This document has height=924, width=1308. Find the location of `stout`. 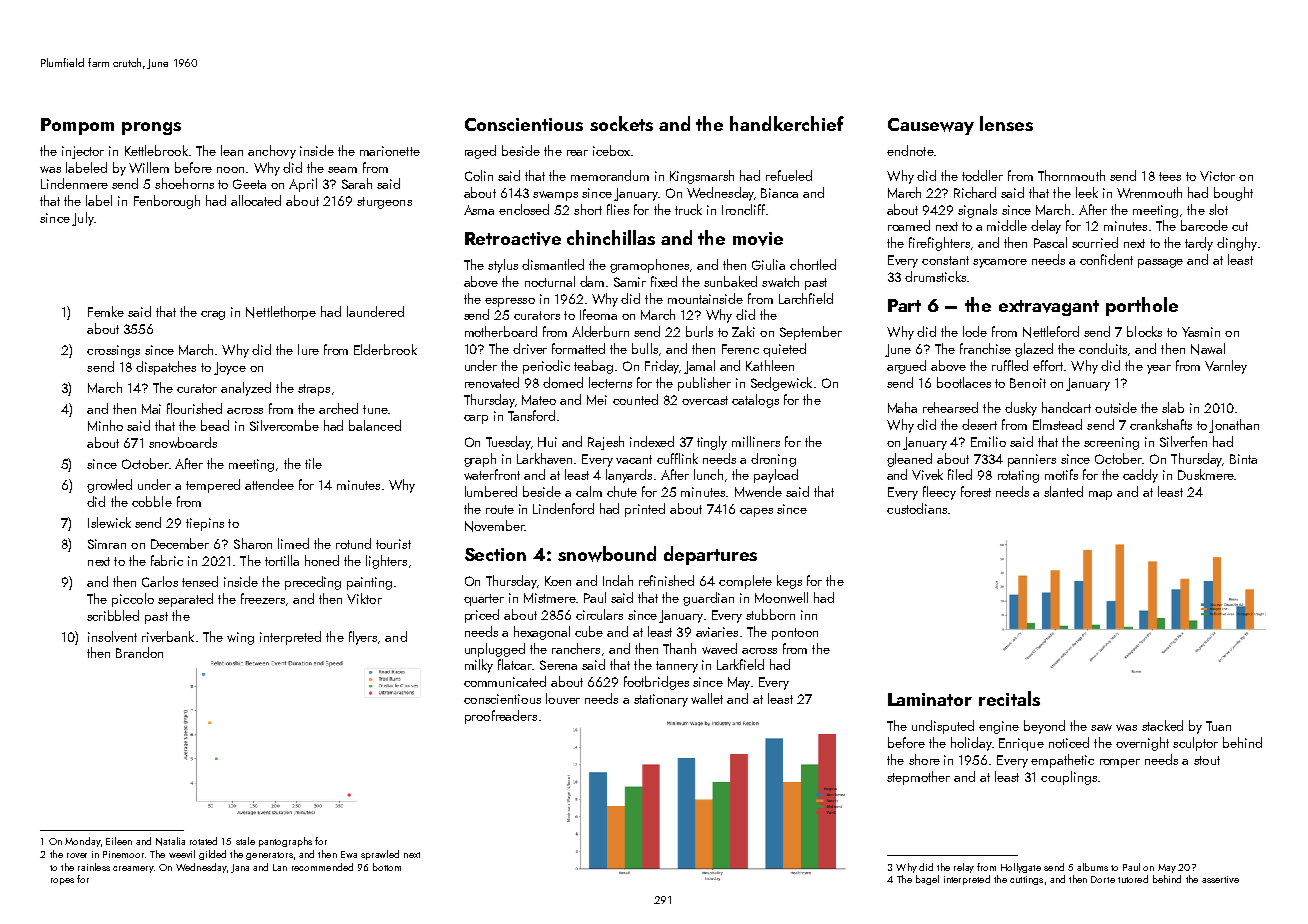

stout is located at coordinates (1207, 760).
